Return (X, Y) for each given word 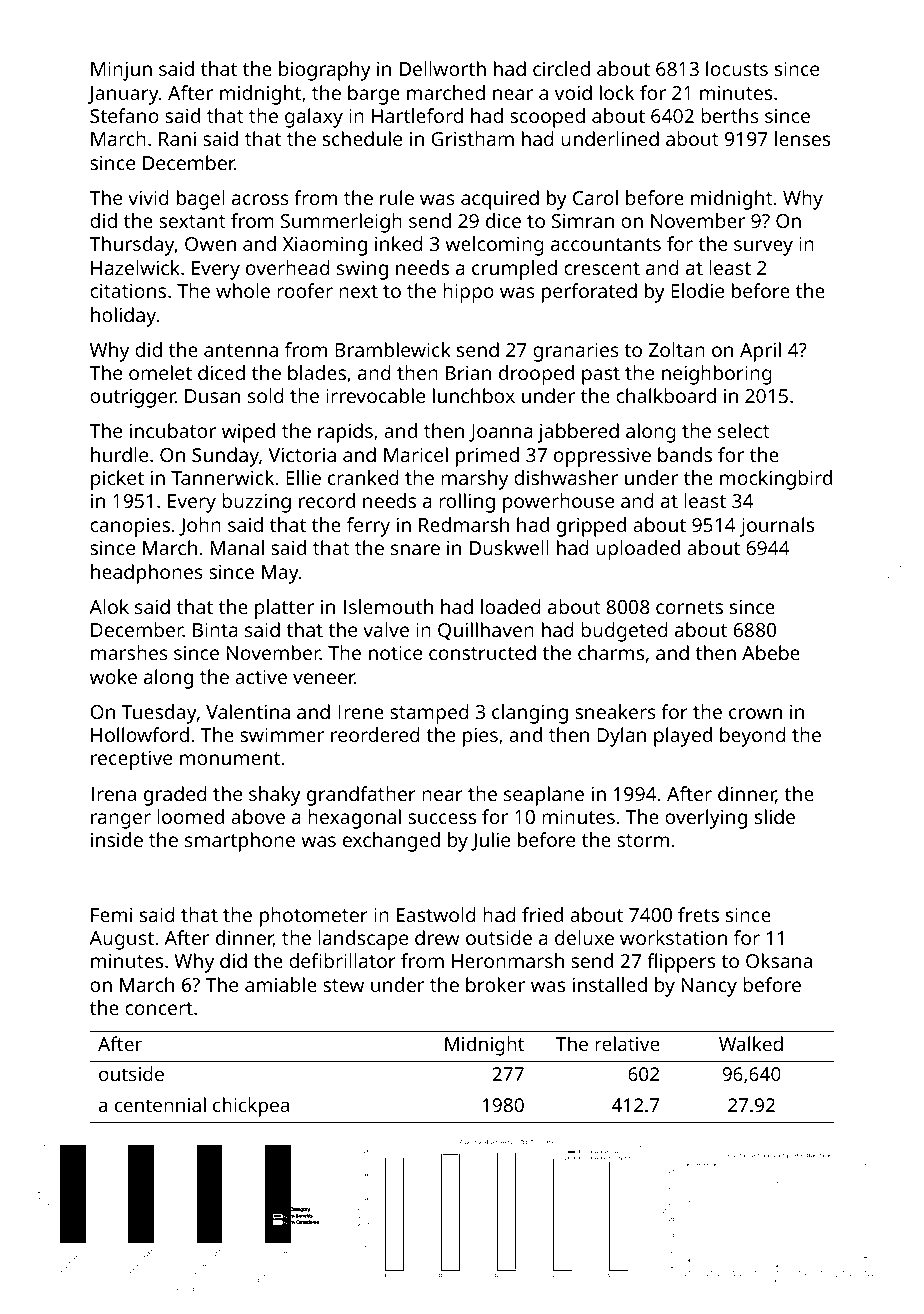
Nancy (709, 987)
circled (561, 68)
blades (317, 372)
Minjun (121, 71)
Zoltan (677, 349)
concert (159, 1008)
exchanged (391, 842)
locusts (737, 68)
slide (775, 816)
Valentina (248, 711)
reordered (375, 734)
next (358, 291)
